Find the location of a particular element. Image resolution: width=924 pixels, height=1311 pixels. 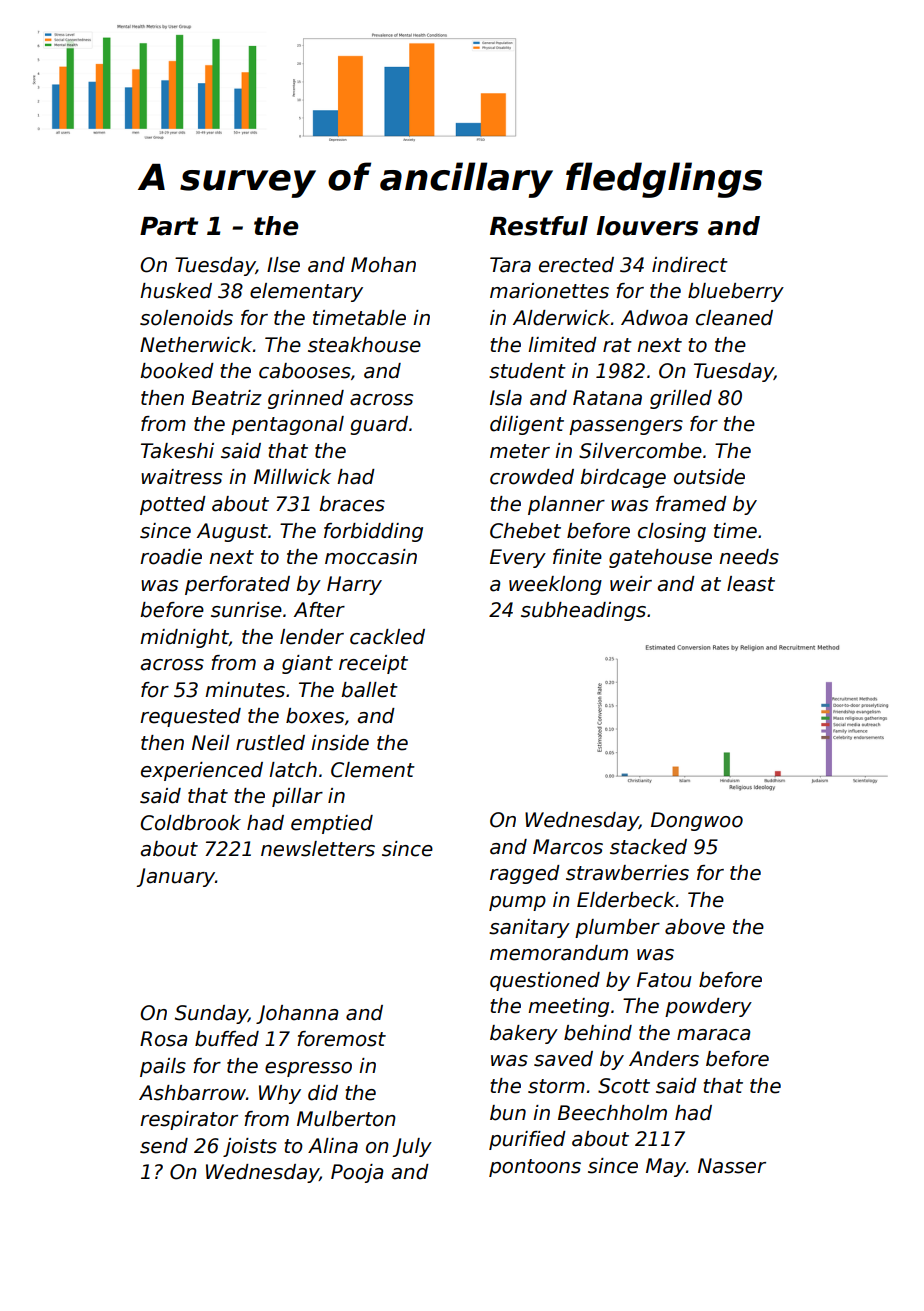

pontoons is located at coordinates (535, 1168).
